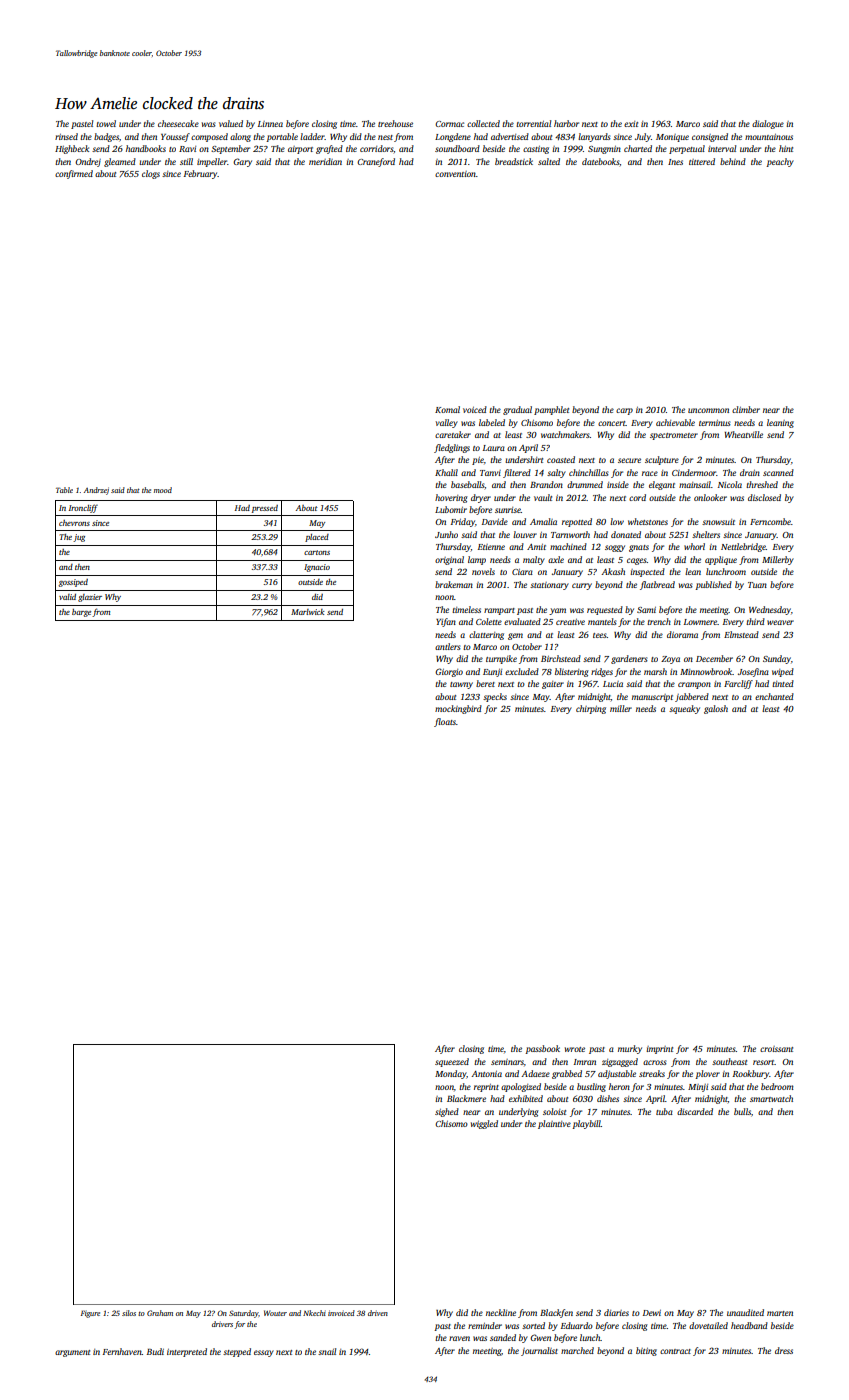 The image size is (849, 1400). Describe the element at coordinates (445, 722) in the screenshot. I see `floats` at that location.
